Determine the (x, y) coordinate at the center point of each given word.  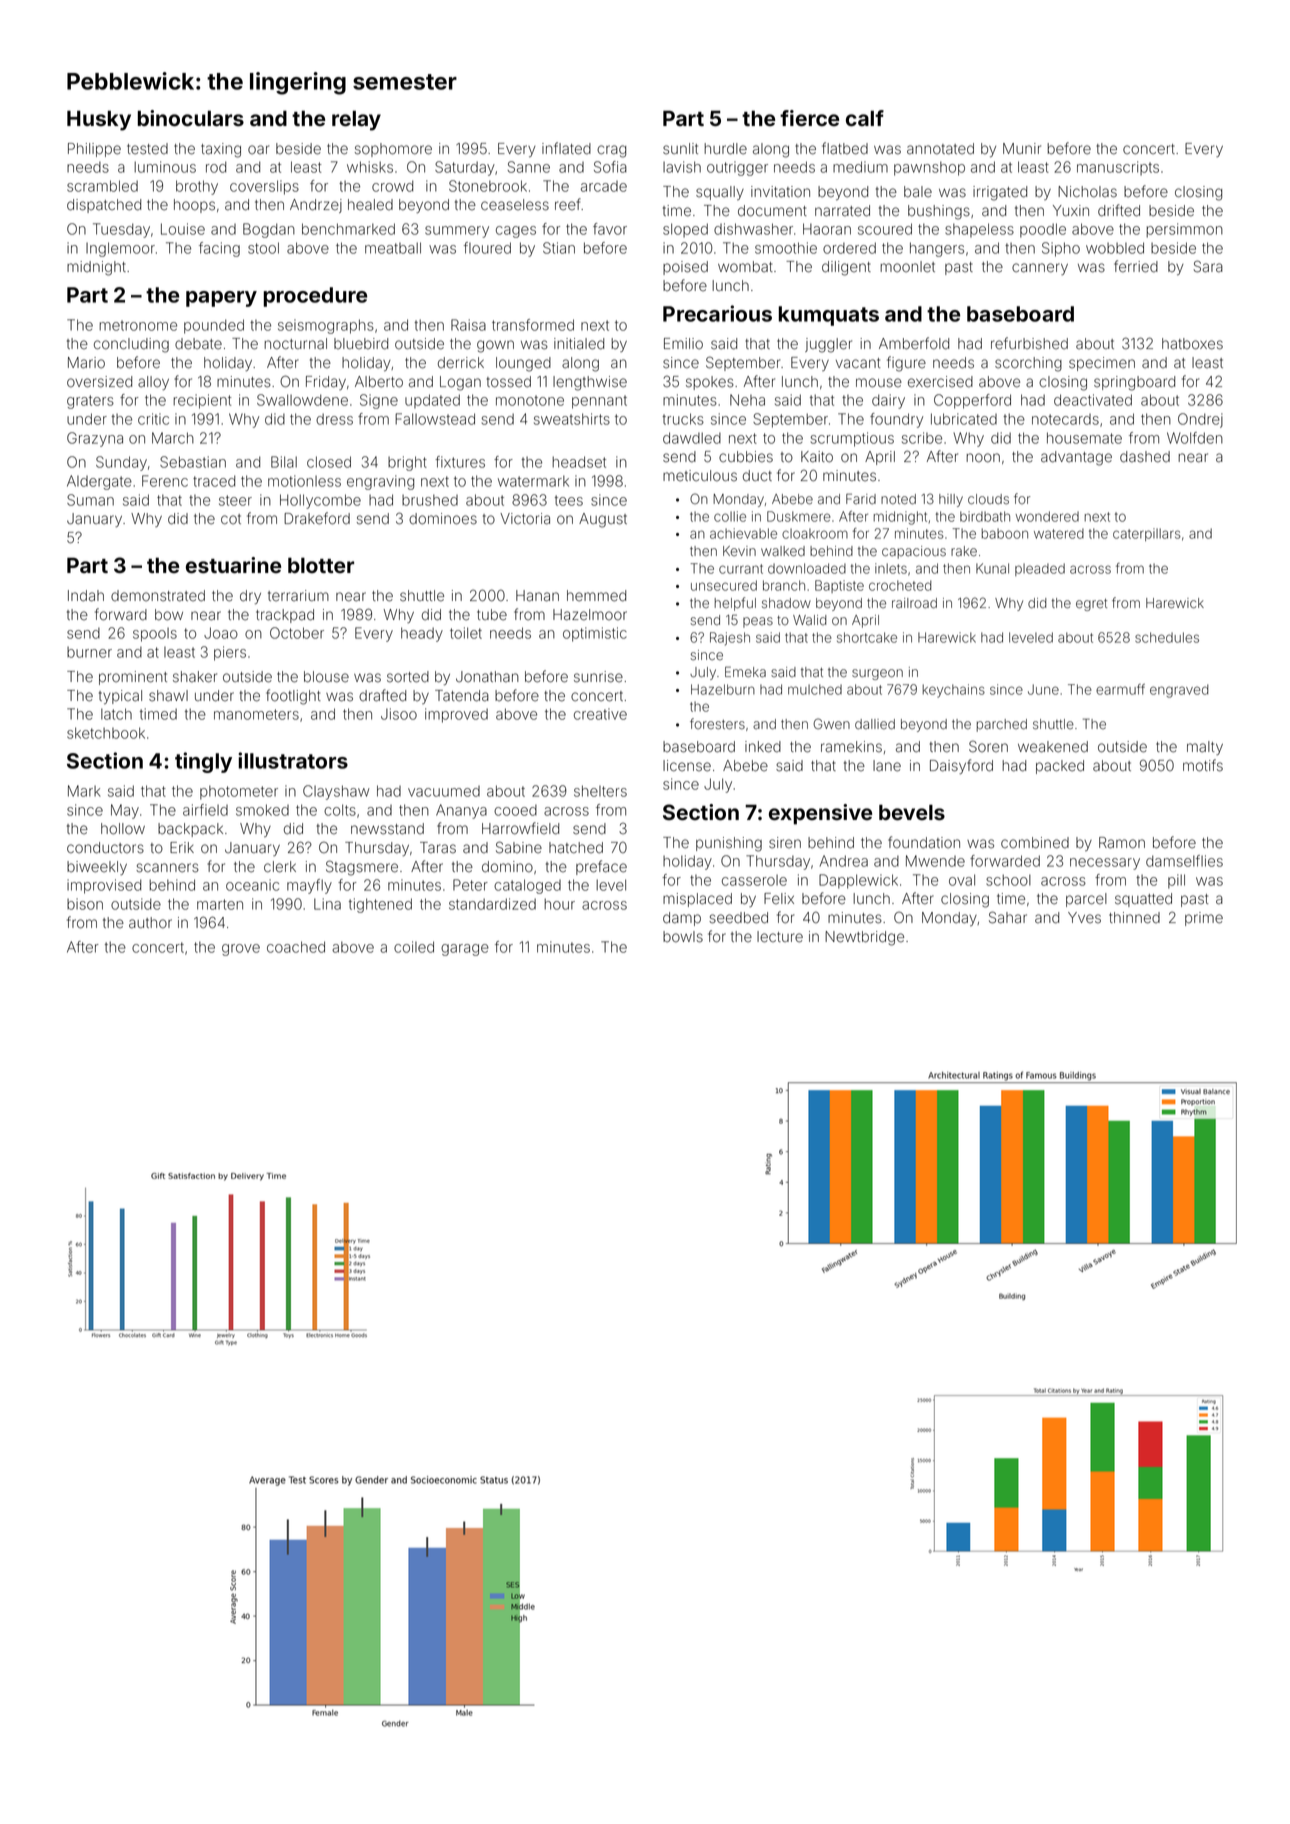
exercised (940, 382)
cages (516, 232)
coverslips (264, 187)
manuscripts (1118, 168)
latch (116, 714)
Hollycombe (320, 501)
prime (1204, 919)
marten (220, 904)
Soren (988, 746)
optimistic (595, 634)
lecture (780, 937)
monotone (530, 400)
